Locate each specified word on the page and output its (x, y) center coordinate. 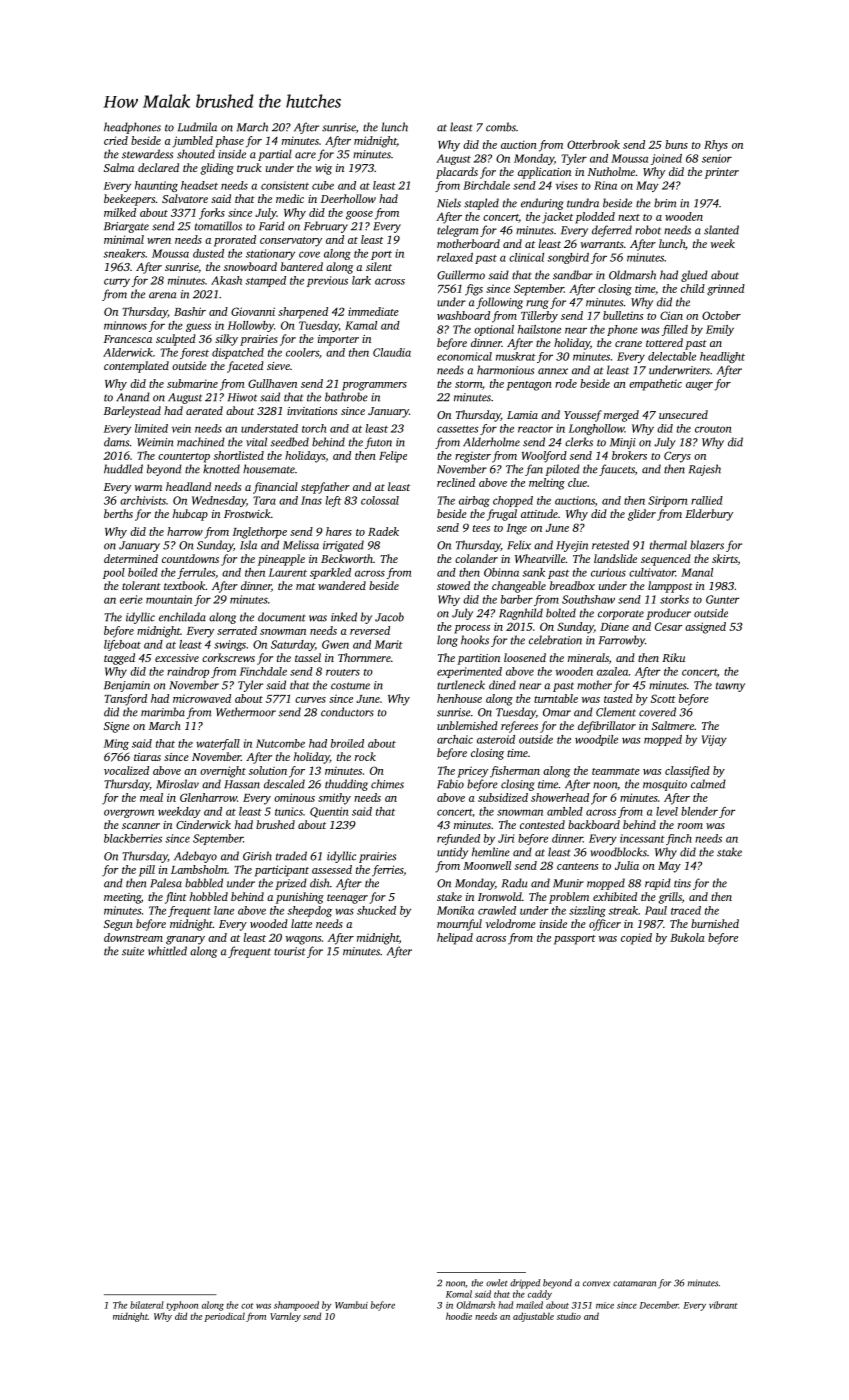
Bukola (687, 937)
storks (674, 599)
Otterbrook (593, 144)
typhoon (182, 1306)
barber (517, 599)
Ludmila (197, 127)
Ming (116, 744)
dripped (525, 1284)
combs (501, 127)
